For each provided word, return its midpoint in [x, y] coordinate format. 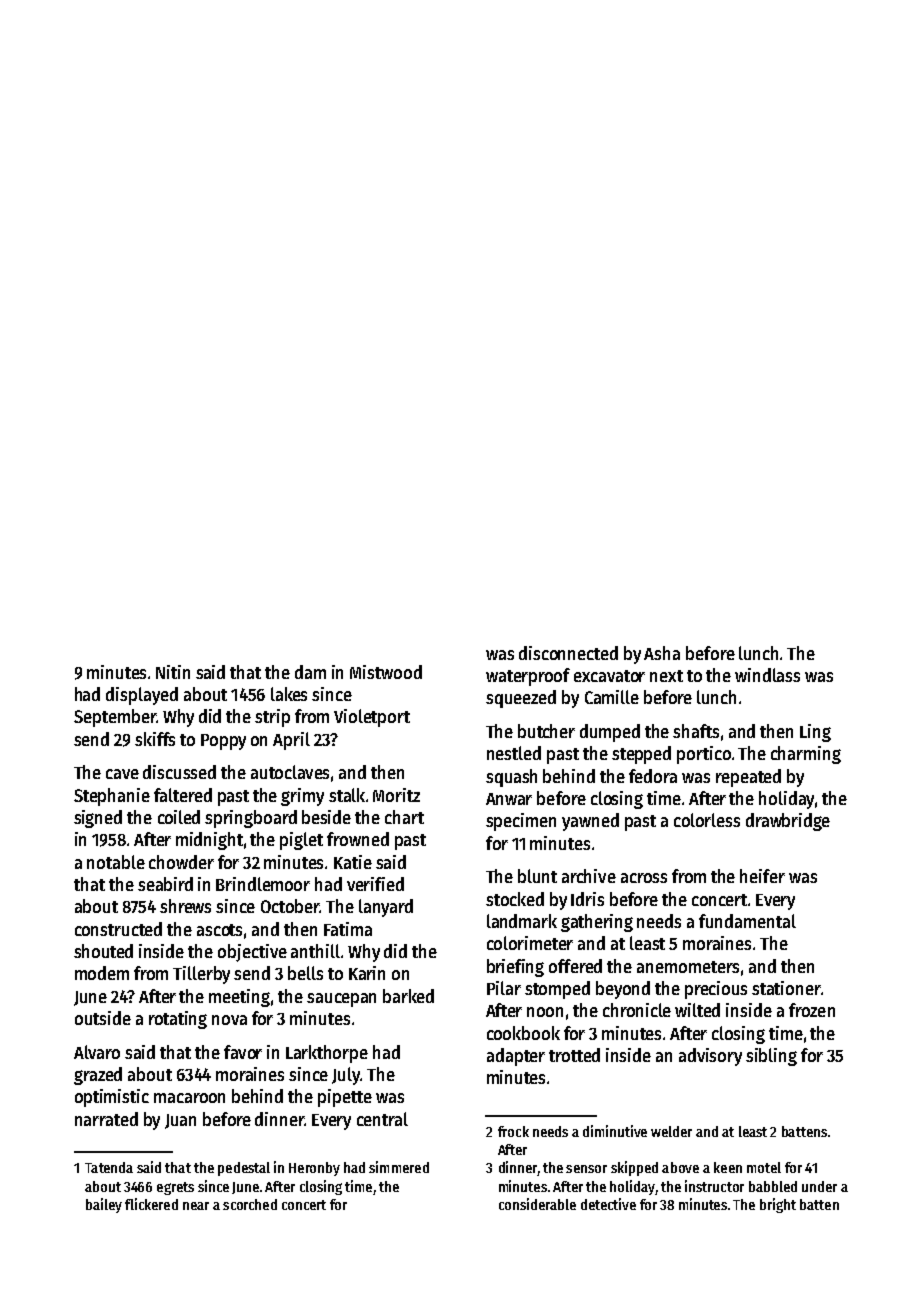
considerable [537, 1204]
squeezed [521, 699]
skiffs [155, 739]
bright [778, 1205]
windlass [767, 675]
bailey [104, 1205]
